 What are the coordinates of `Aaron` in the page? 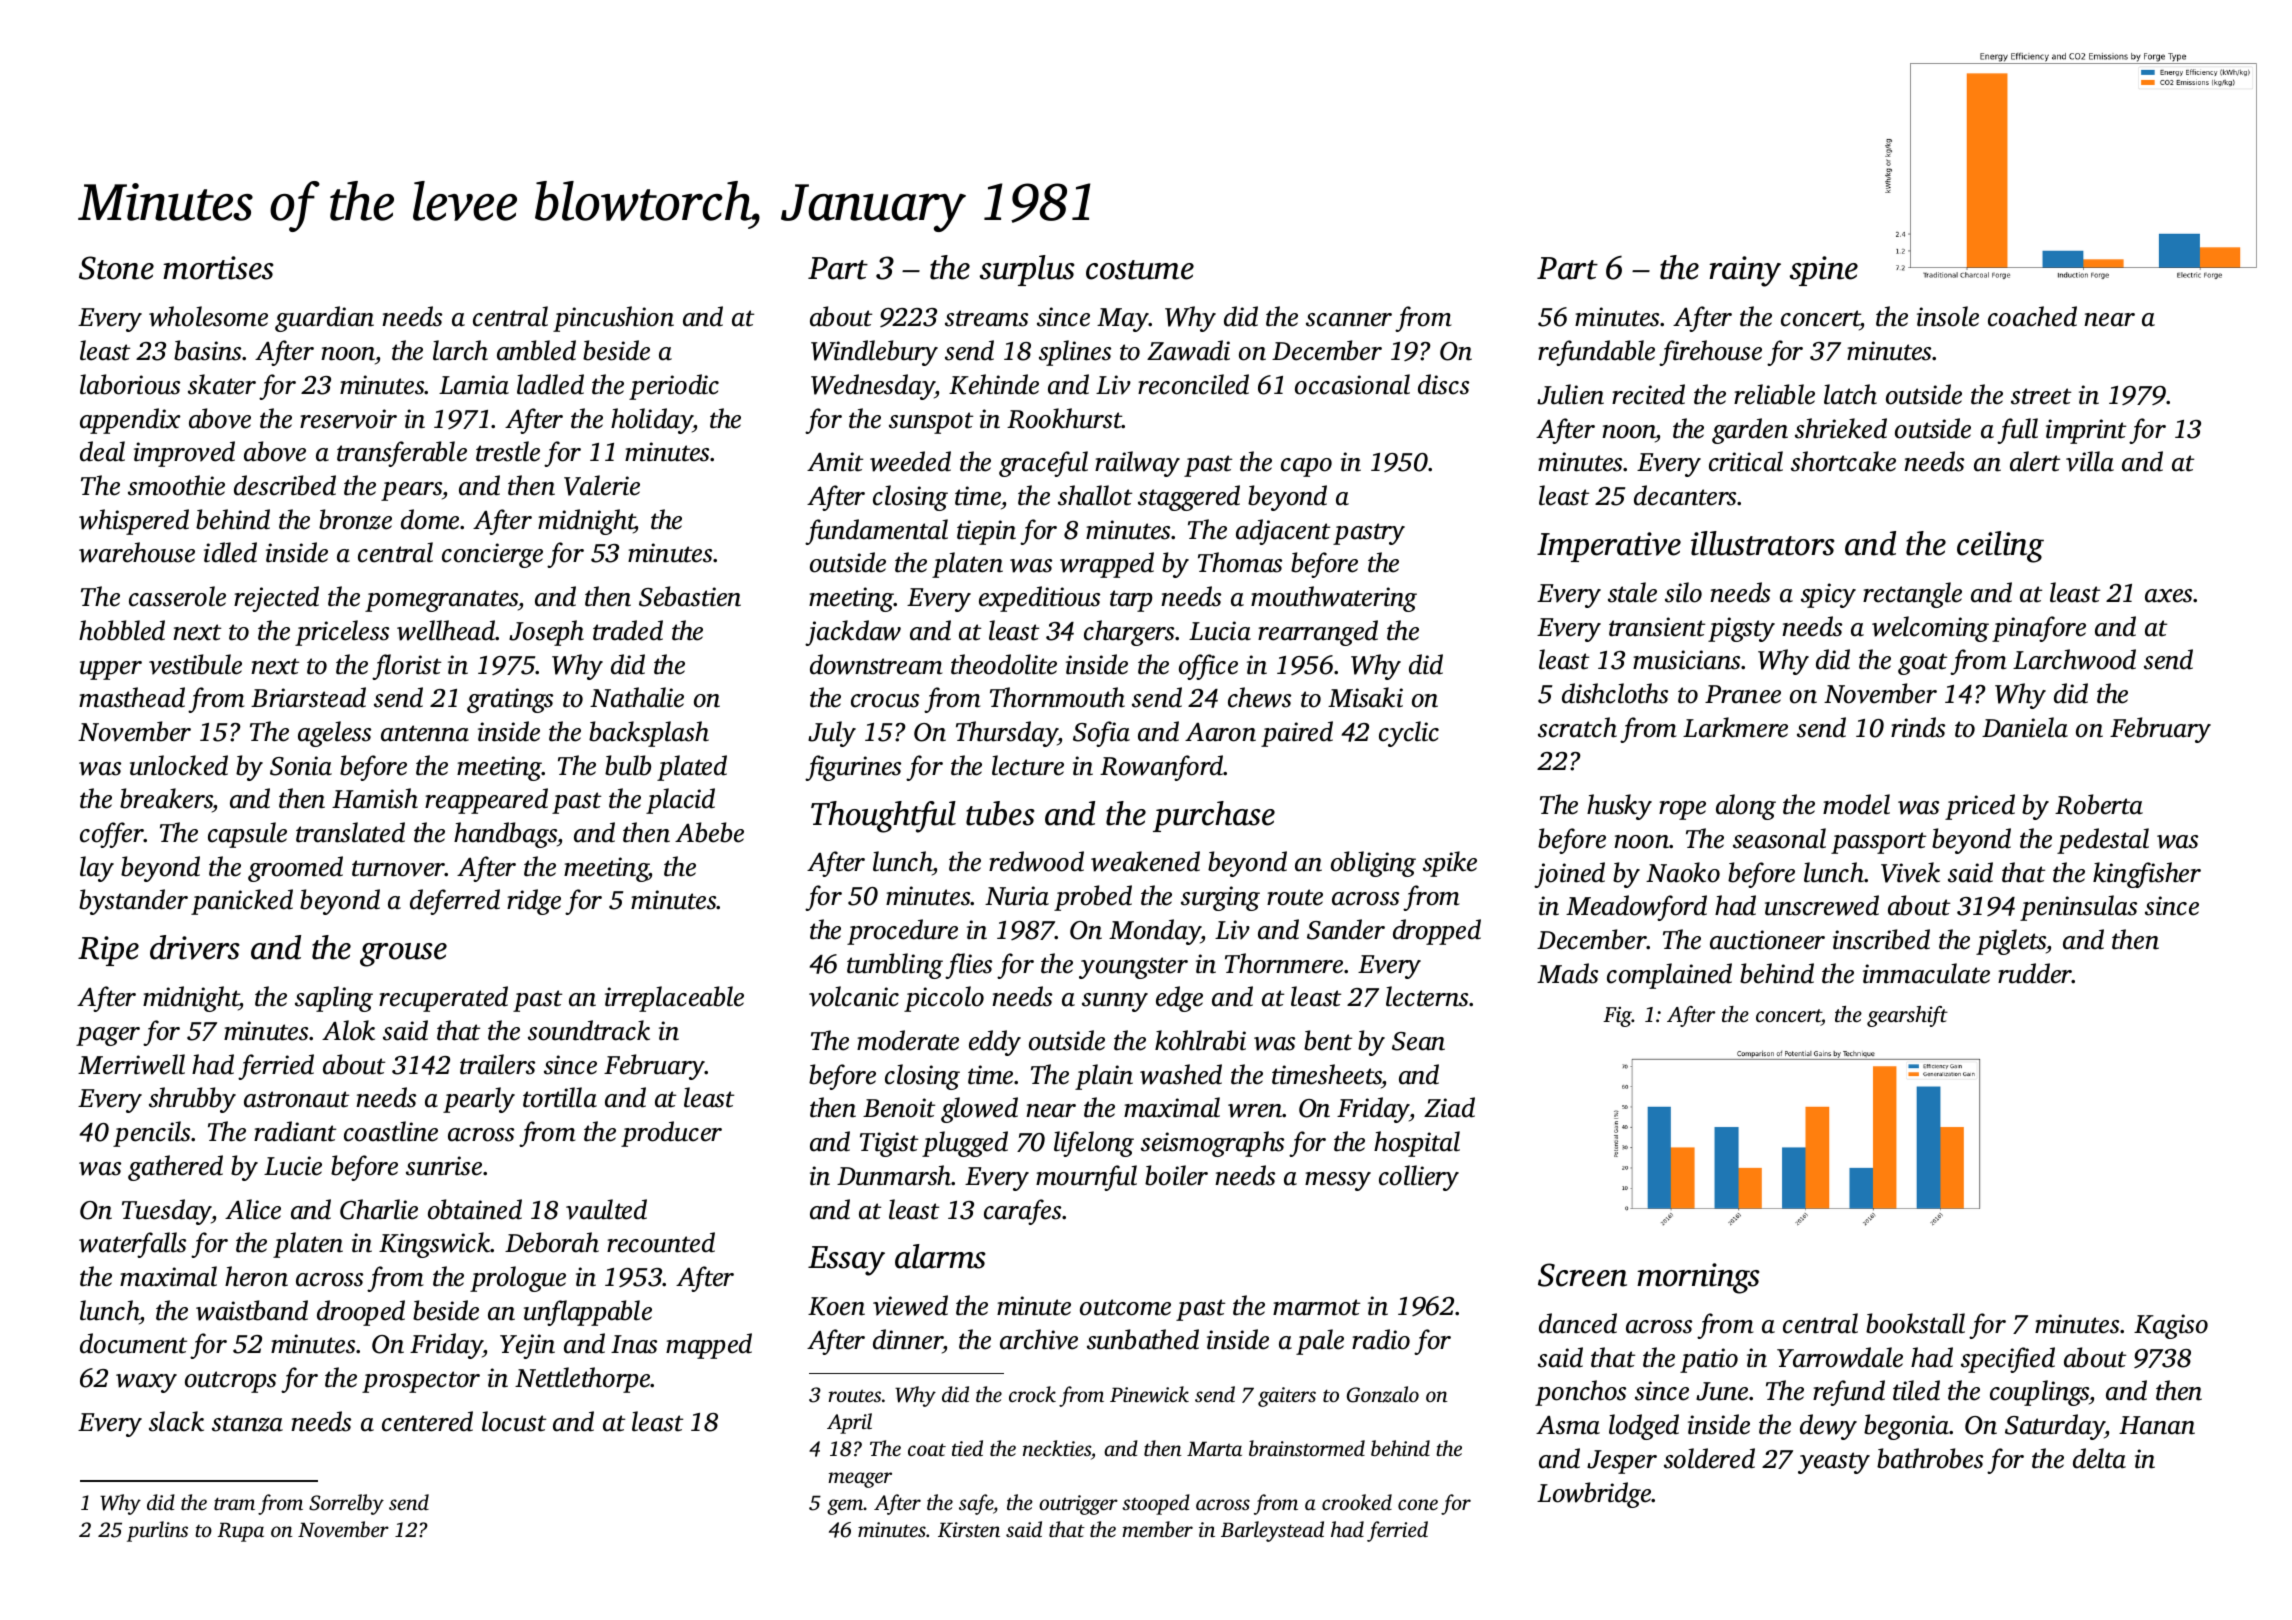 It's located at (1220, 732).
